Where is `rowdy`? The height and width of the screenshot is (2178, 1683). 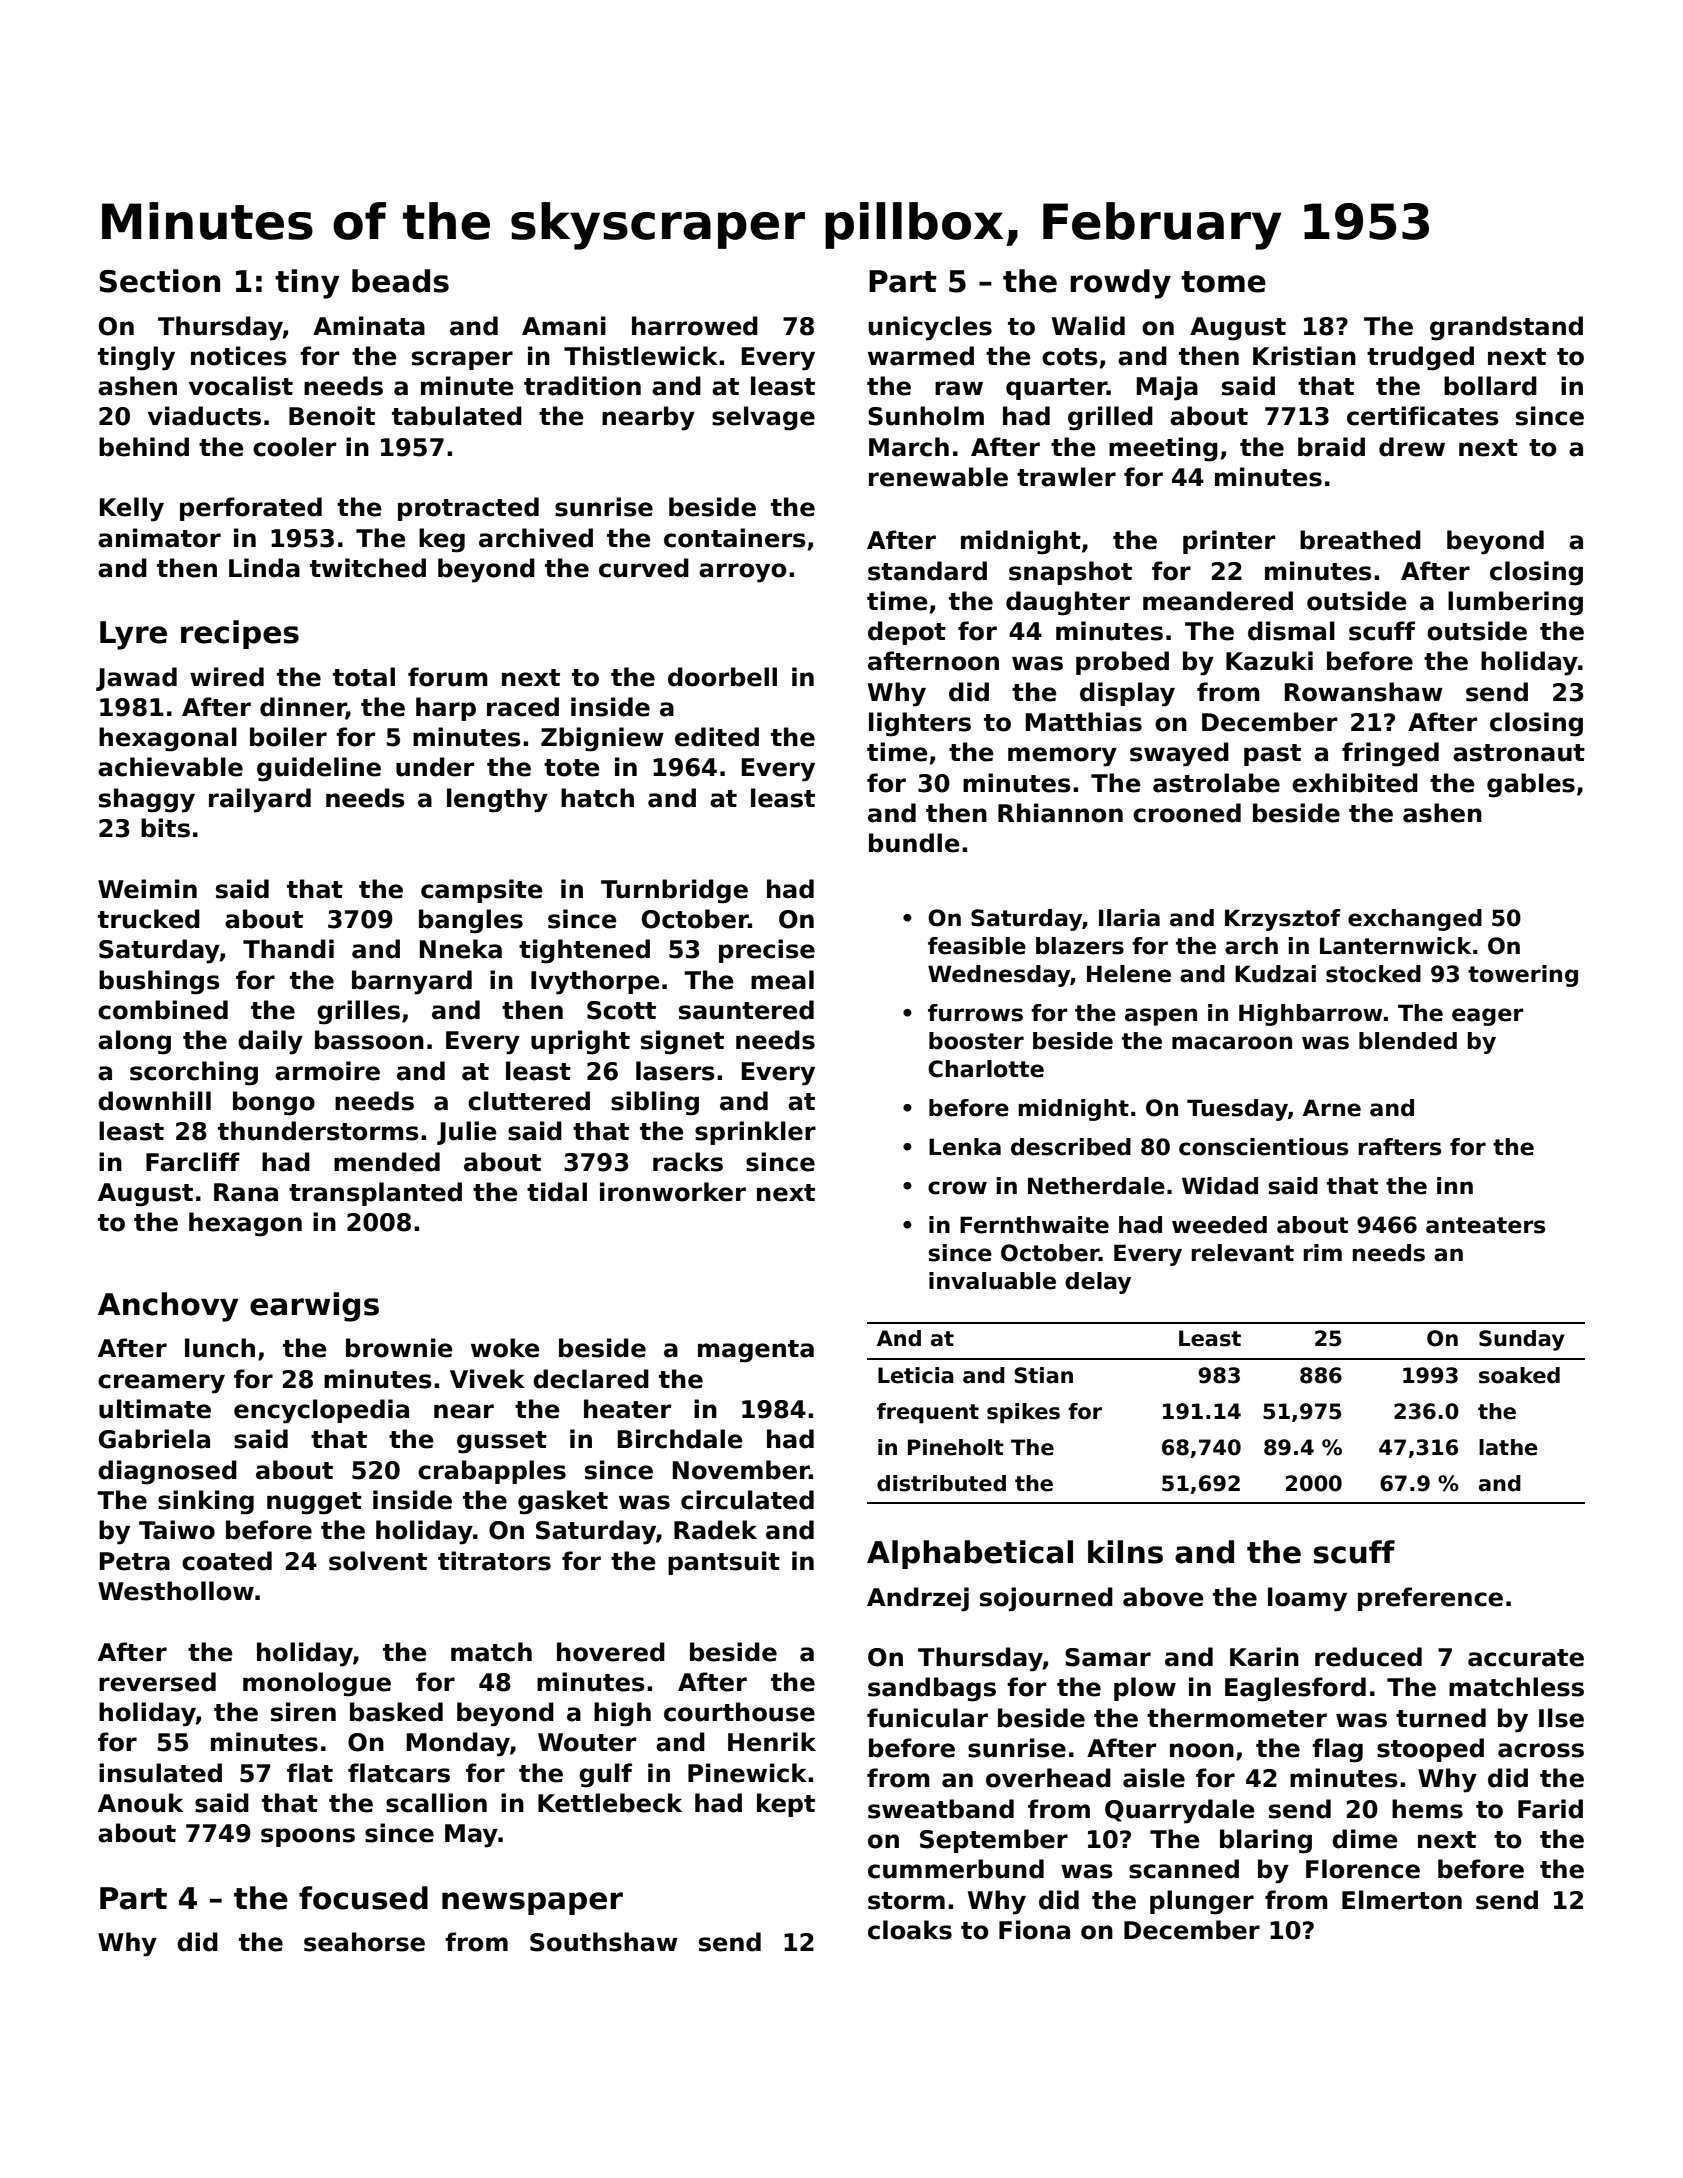
rowdy is located at coordinates (1120, 284).
